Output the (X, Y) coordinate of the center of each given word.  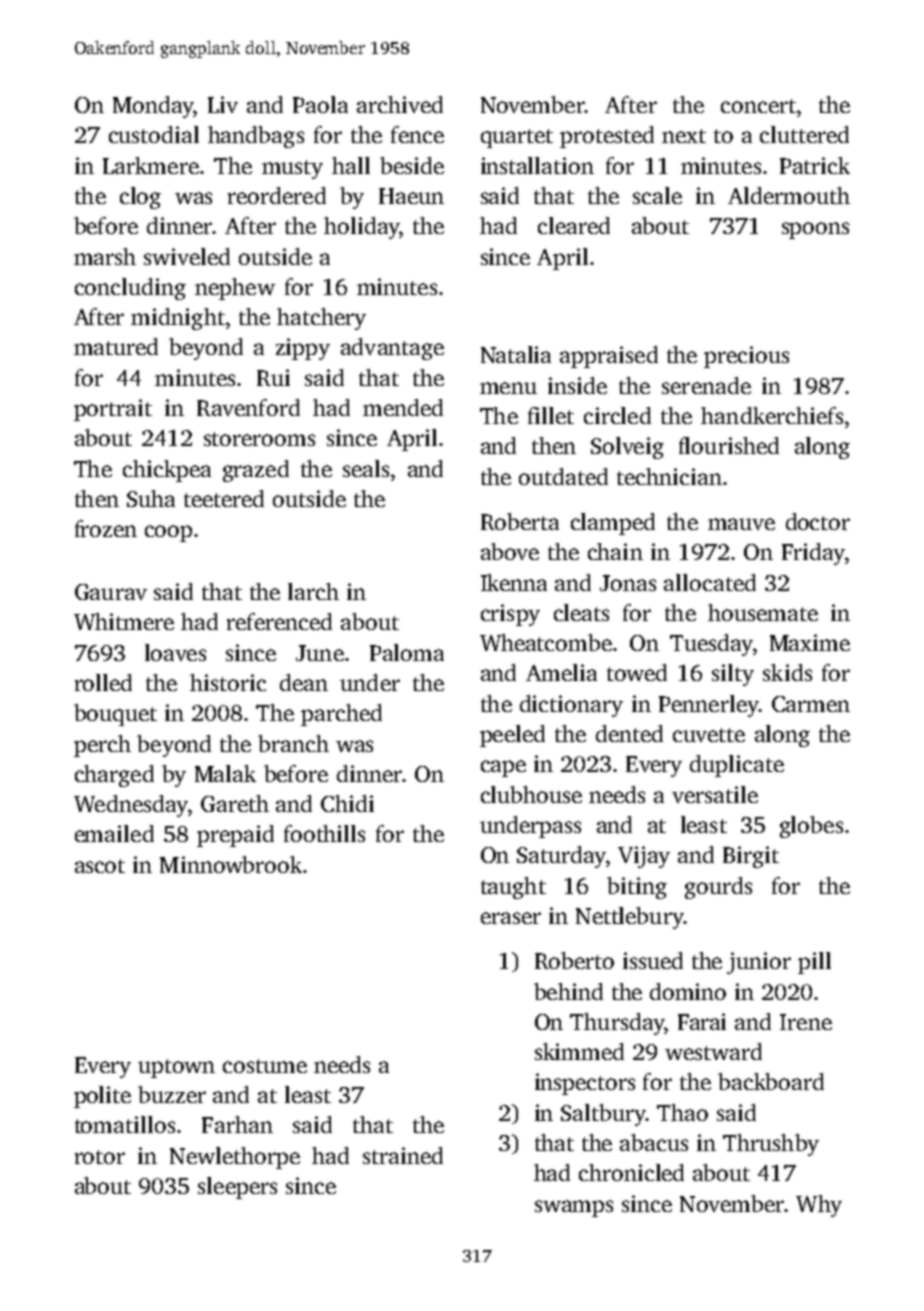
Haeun (411, 196)
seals (366, 468)
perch (102, 746)
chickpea (167, 471)
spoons (815, 230)
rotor (100, 1157)
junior (759, 963)
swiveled (187, 256)
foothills (324, 833)
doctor (818, 521)
